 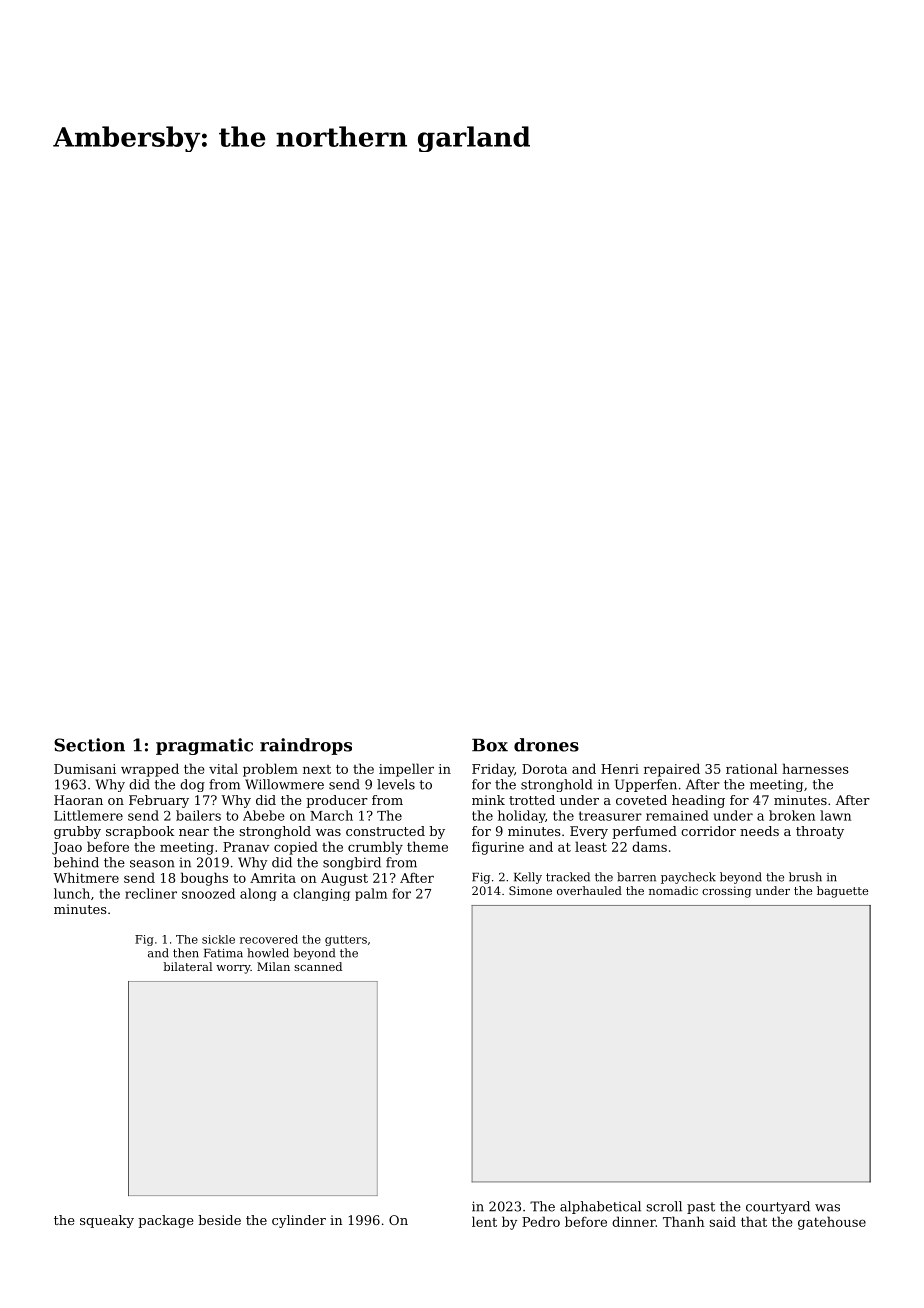 I want to click on palm, so click(x=371, y=894).
